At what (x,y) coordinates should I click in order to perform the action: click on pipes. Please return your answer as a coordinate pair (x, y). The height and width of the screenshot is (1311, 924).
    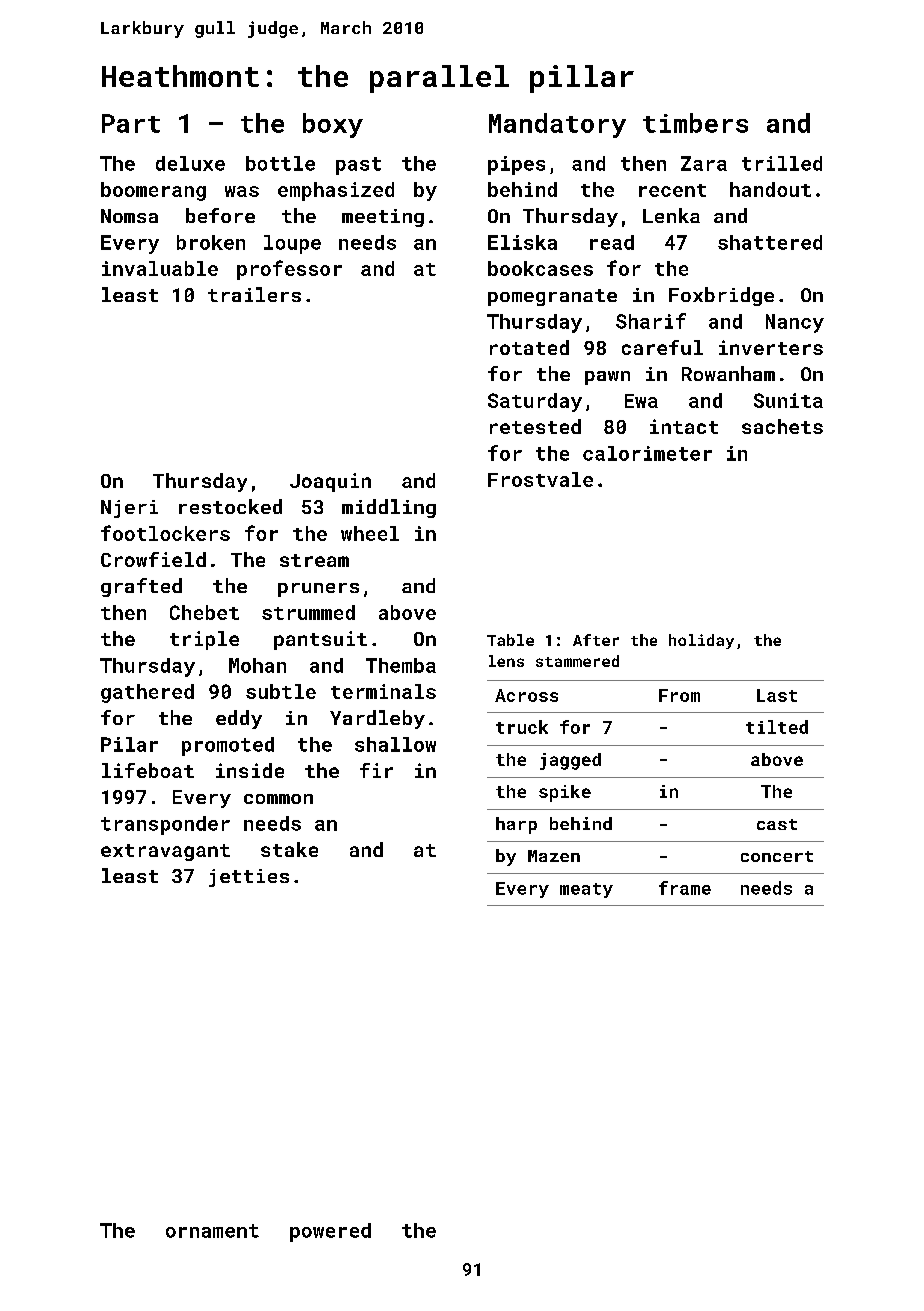
    Looking at the image, I should click on (516, 165).
